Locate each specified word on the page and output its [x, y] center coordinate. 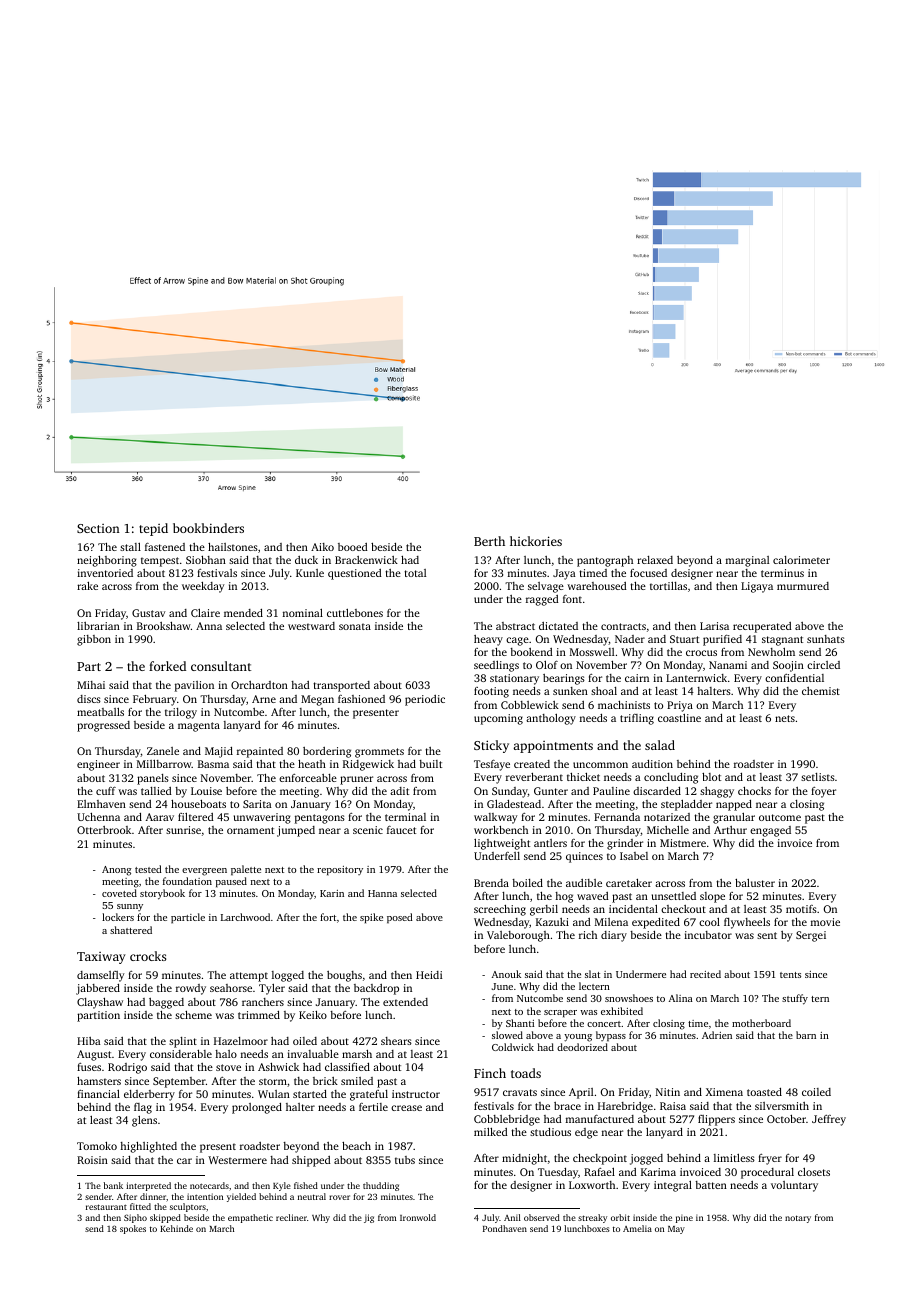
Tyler [272, 989]
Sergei [811, 936]
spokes [133, 1229]
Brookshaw [164, 626]
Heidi [429, 975]
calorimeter [801, 560]
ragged [542, 600]
